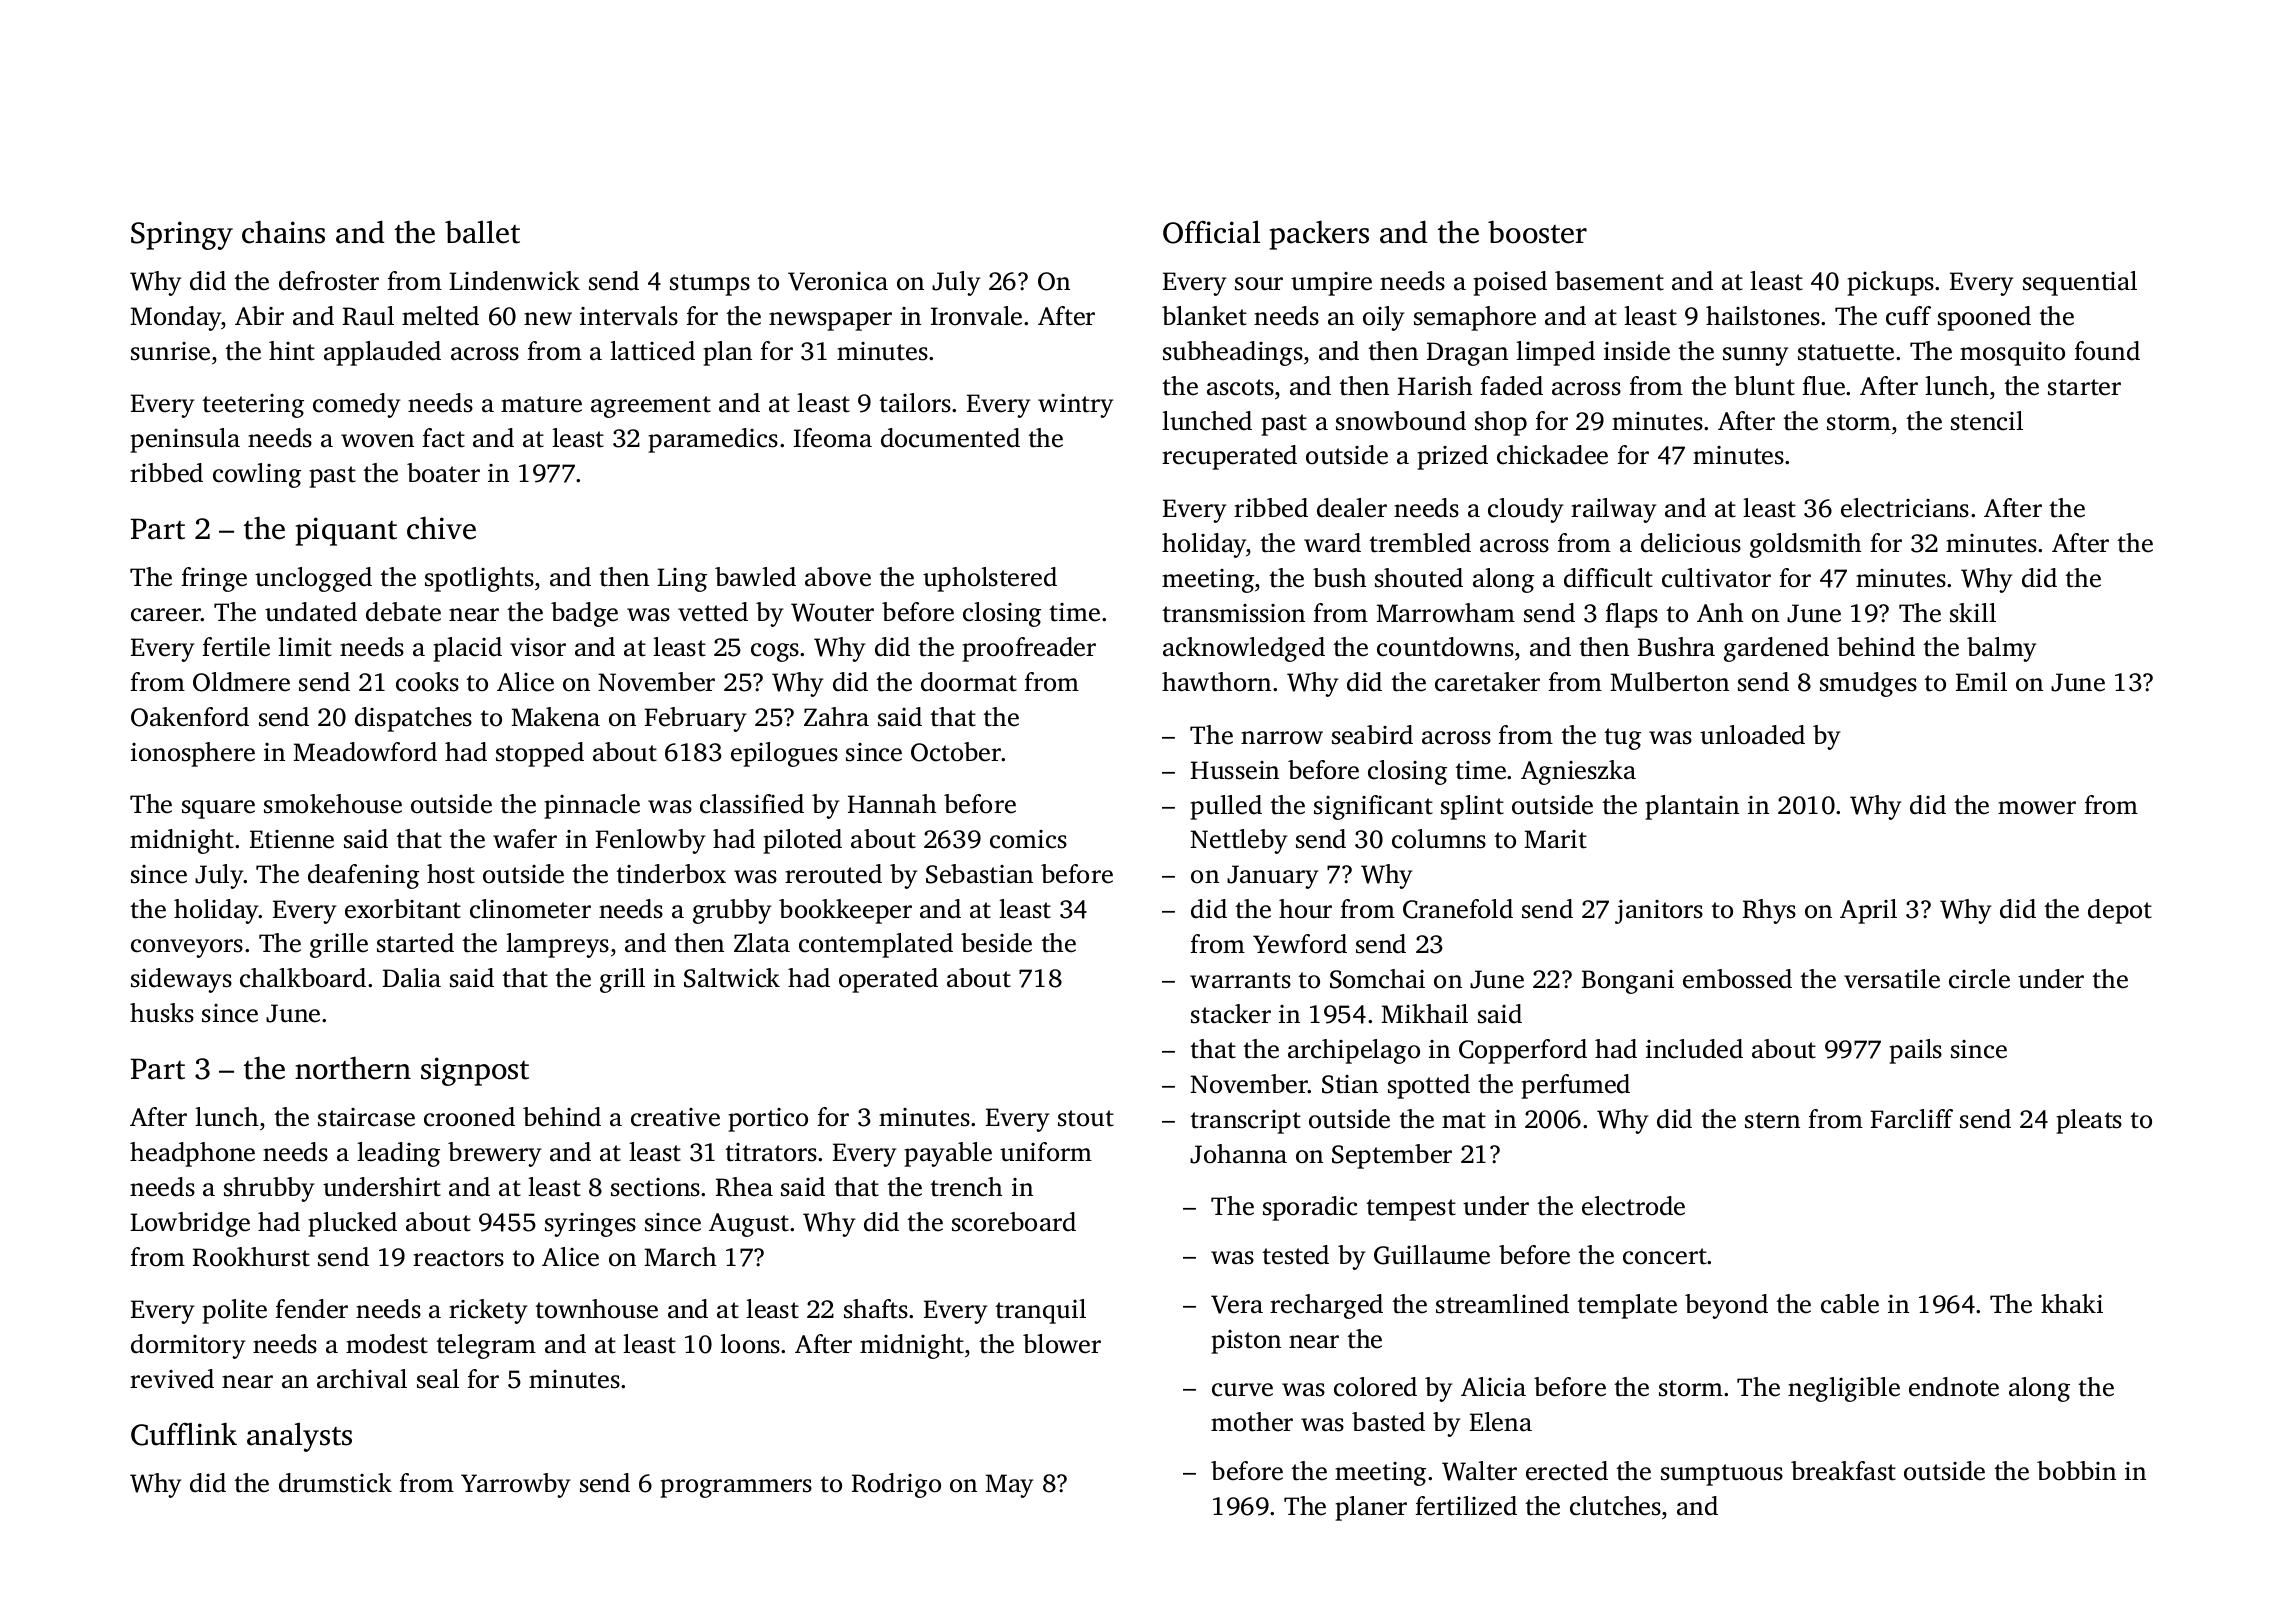 The height and width of the image is (1620, 2292). What do you see at coordinates (1238, 1154) in the image?
I see `Johanna` at bounding box center [1238, 1154].
